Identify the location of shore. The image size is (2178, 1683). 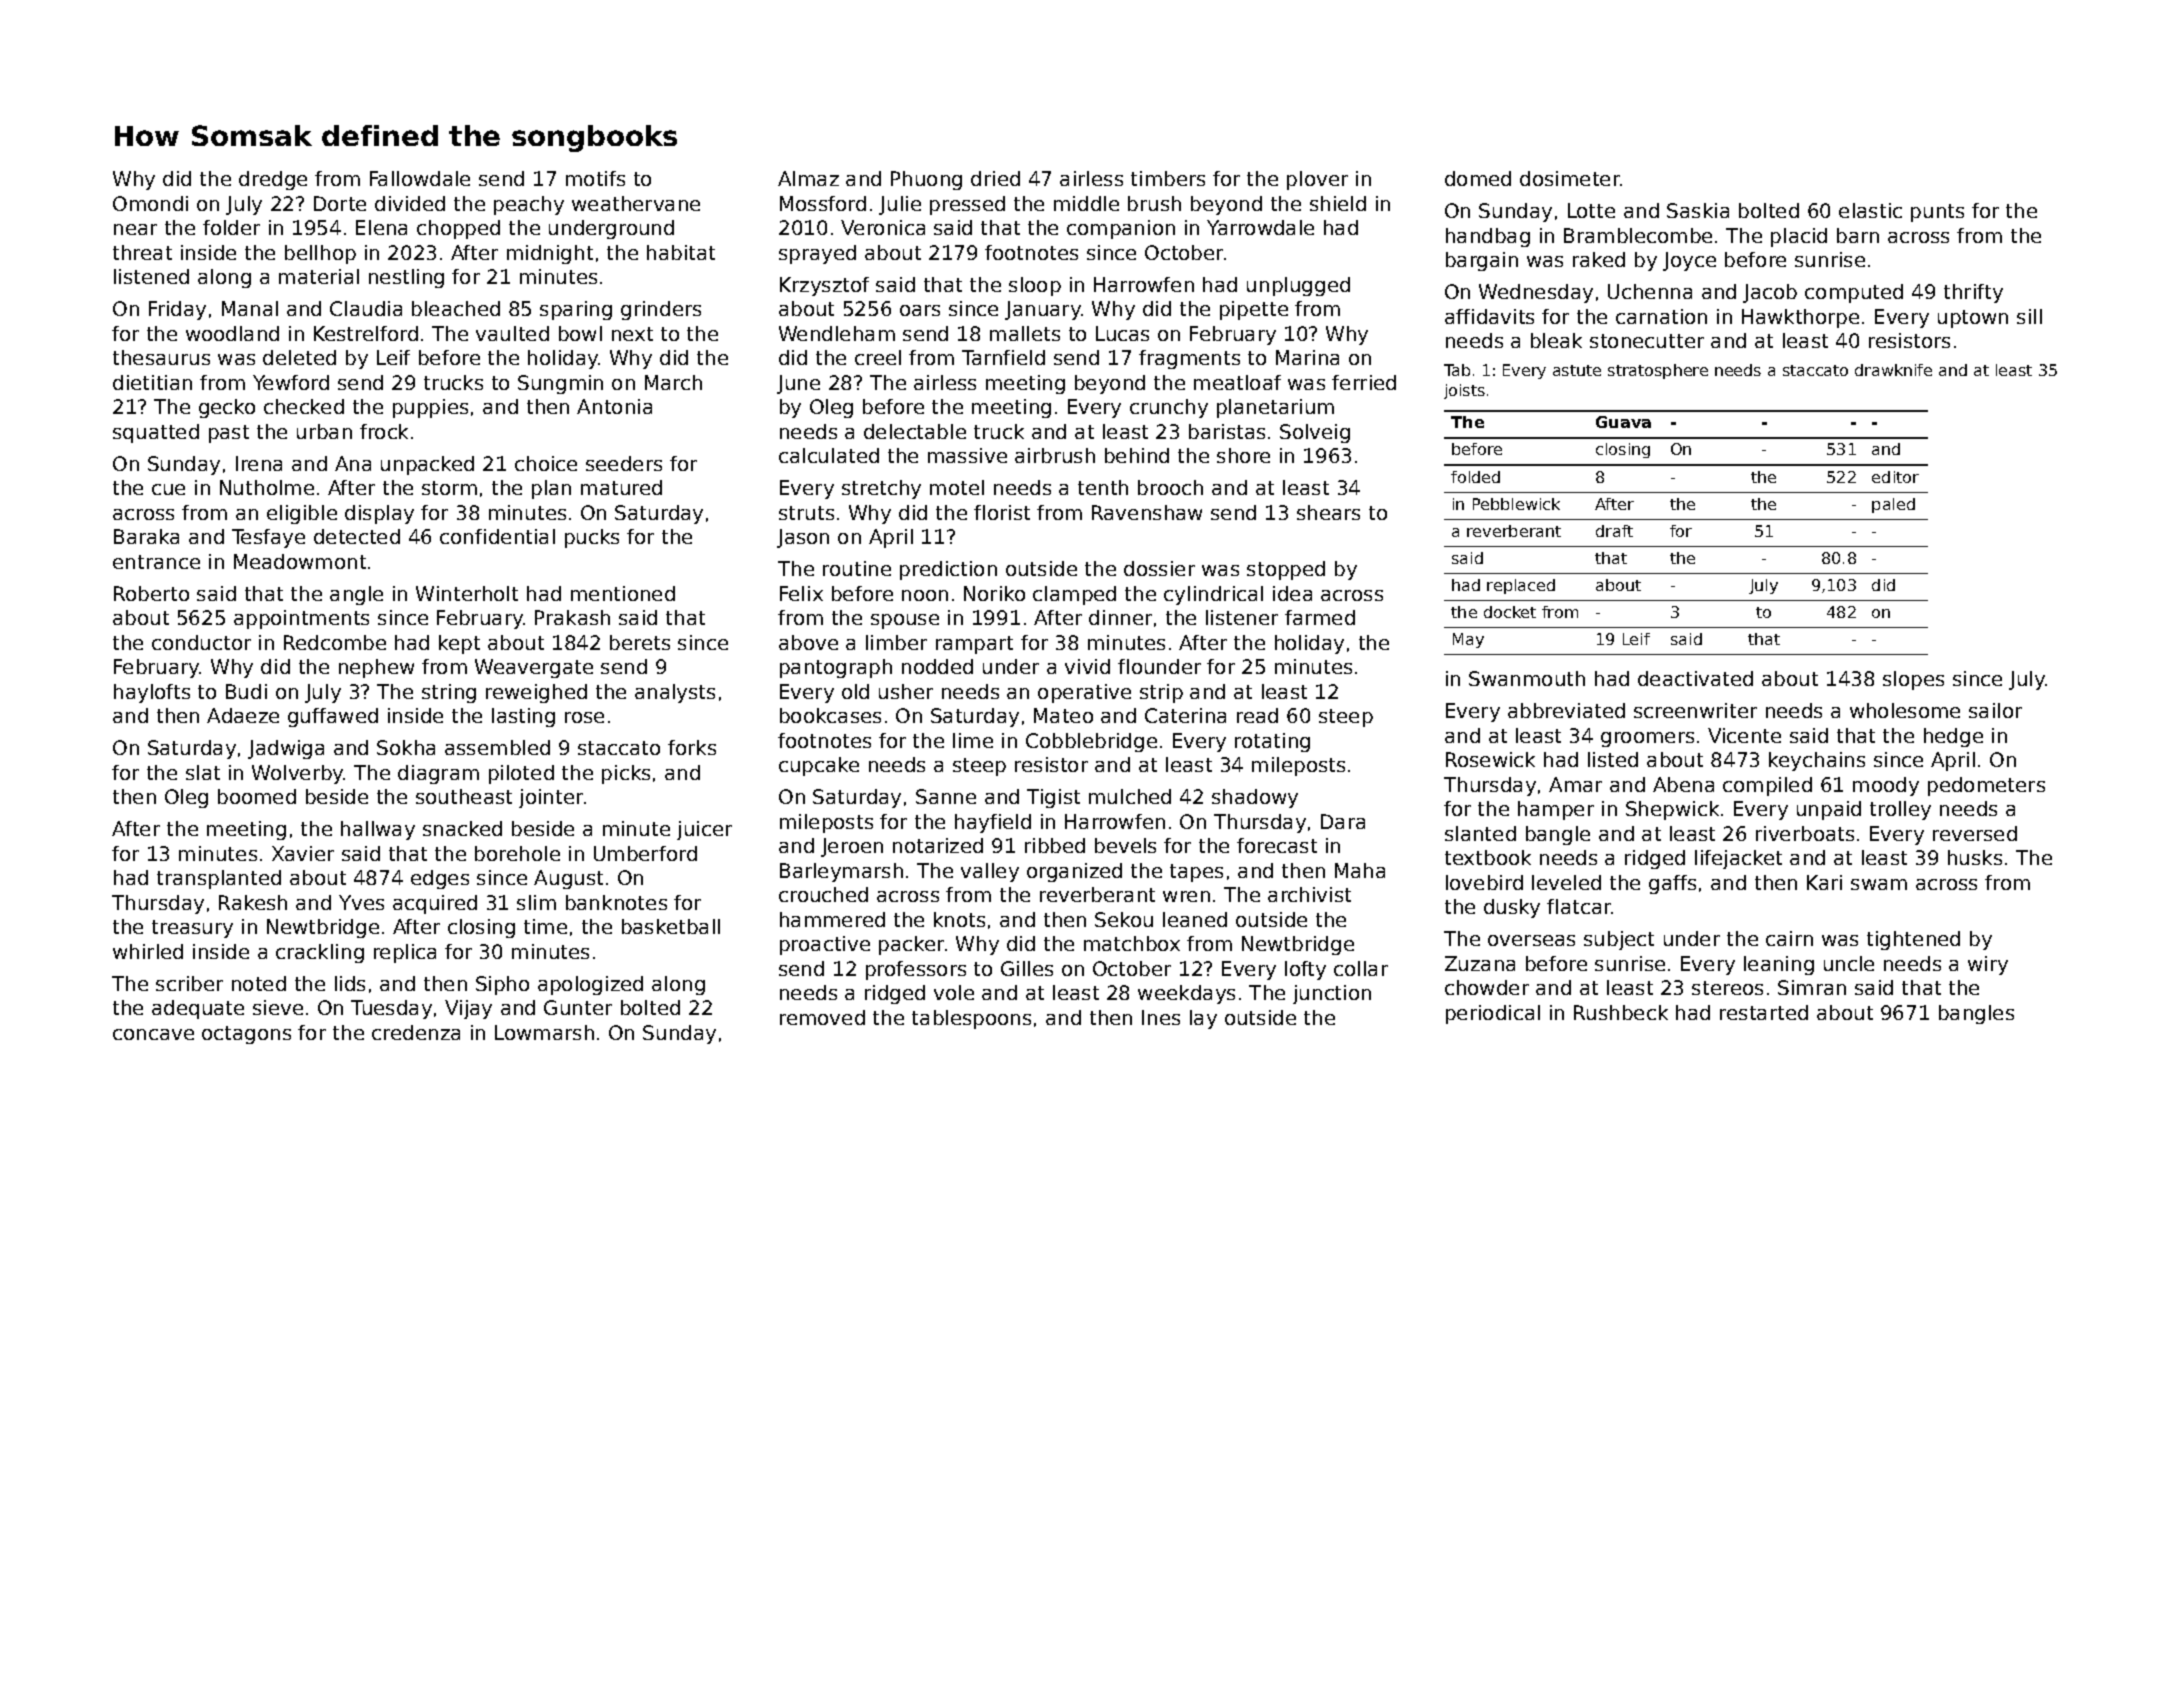
(1243, 455).
